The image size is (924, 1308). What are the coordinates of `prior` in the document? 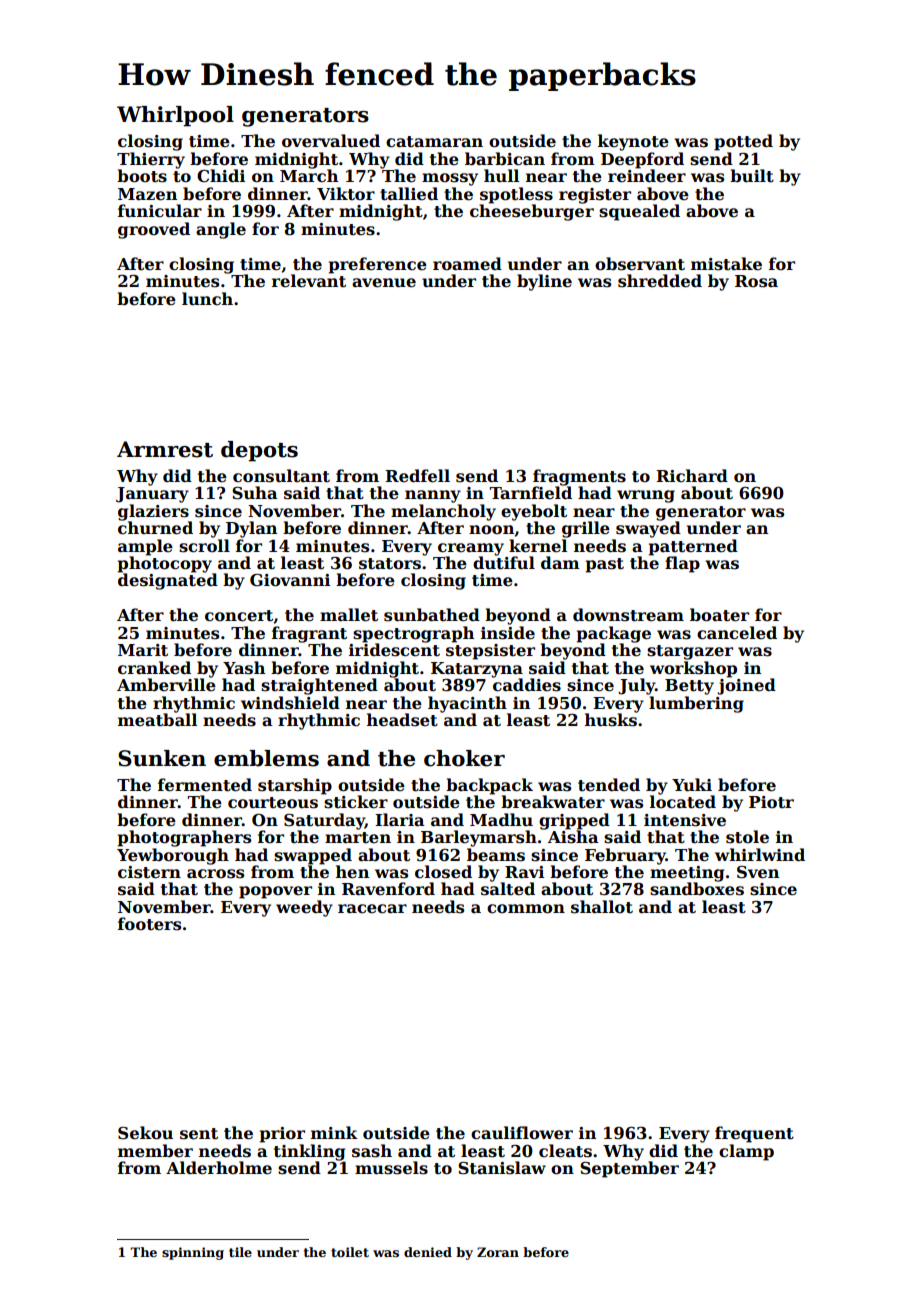 It's located at (282, 1135).
